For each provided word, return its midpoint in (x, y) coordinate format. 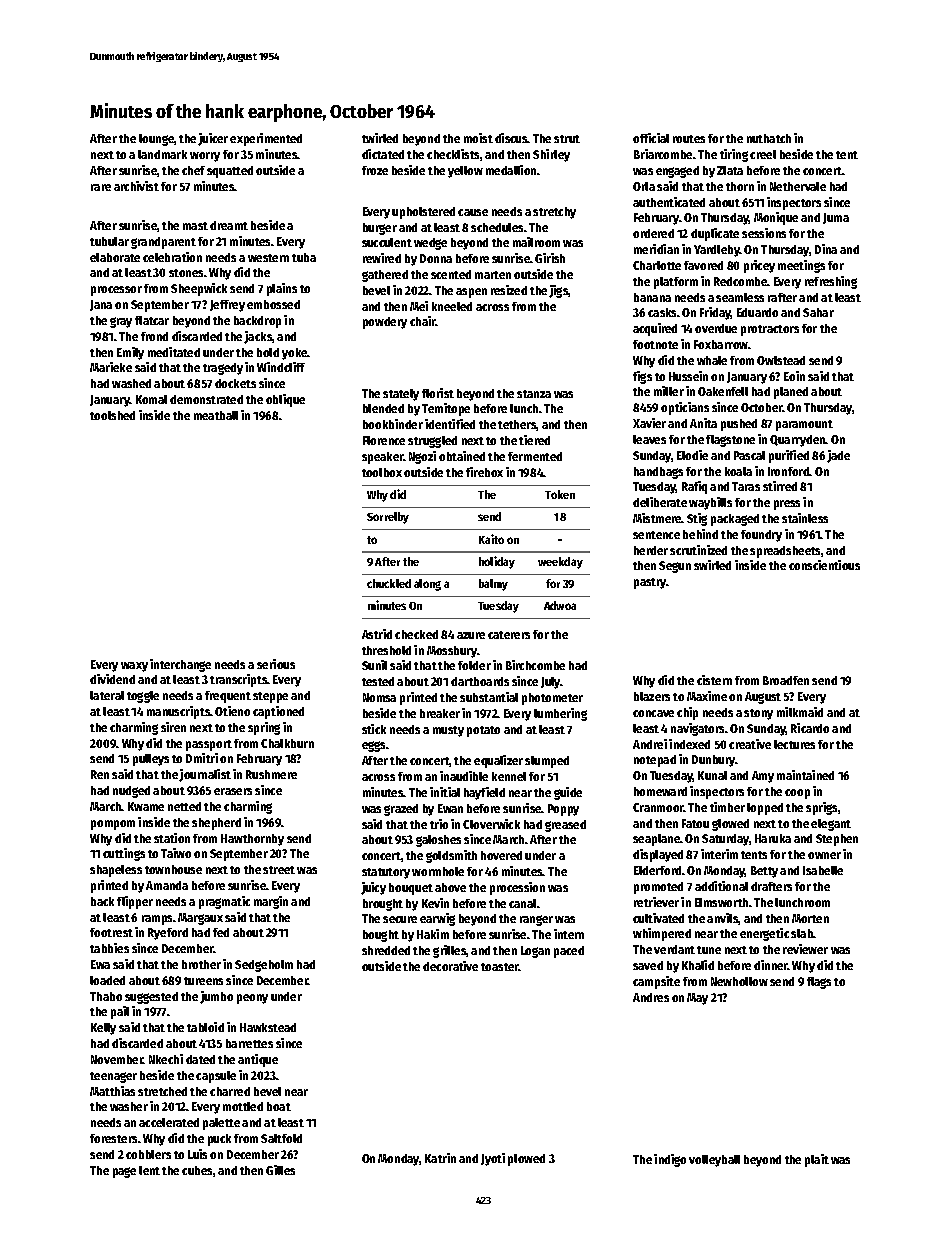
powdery (385, 323)
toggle (143, 697)
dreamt (229, 225)
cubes (197, 1170)
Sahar (818, 312)
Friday (715, 313)
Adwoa (560, 605)
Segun (675, 567)
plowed (526, 1160)
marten (493, 275)
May (697, 999)
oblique (285, 400)
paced (569, 952)
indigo (670, 1160)
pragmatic (224, 902)
